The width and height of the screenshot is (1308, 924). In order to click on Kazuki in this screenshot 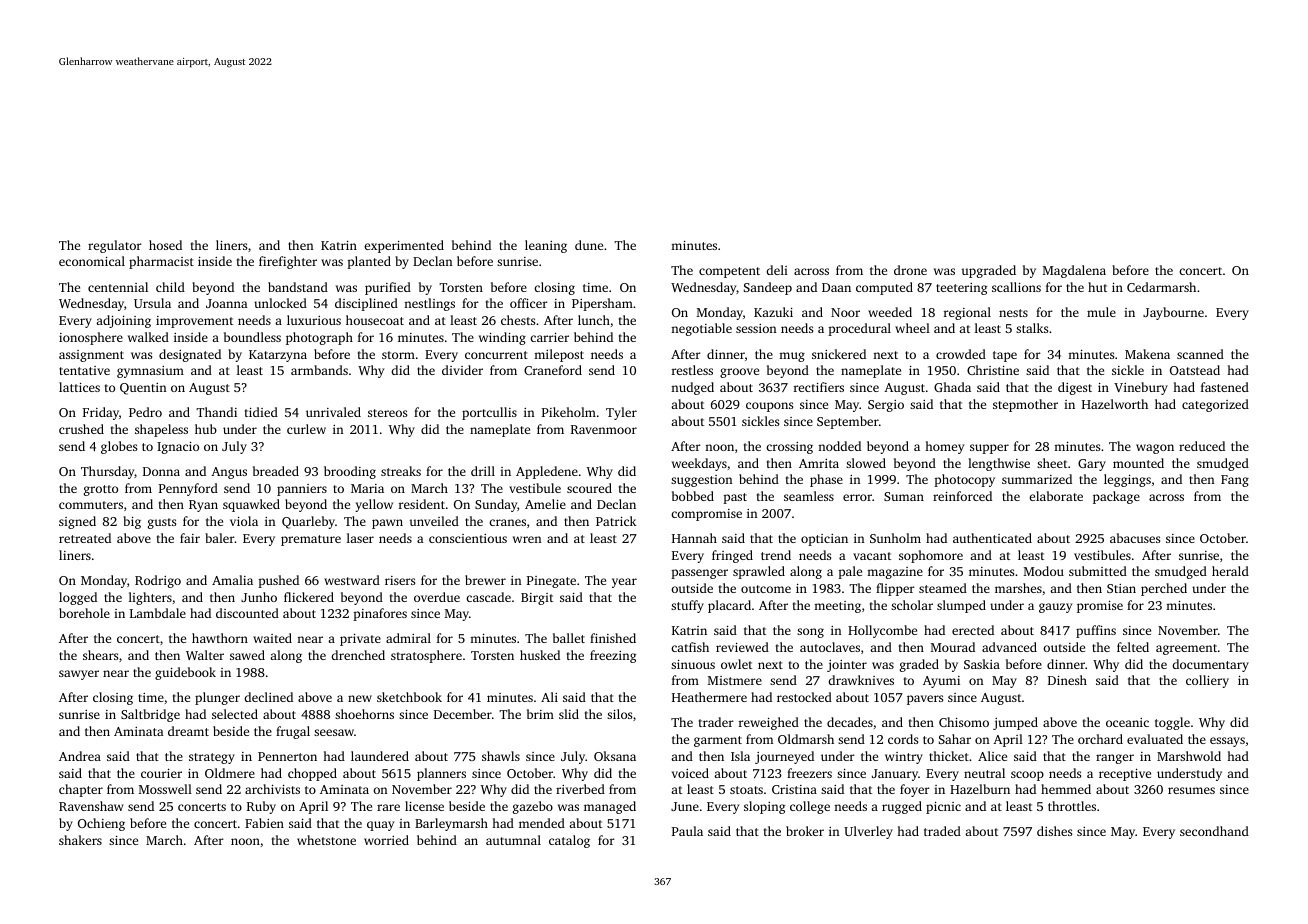, I will do `click(773, 312)`.
